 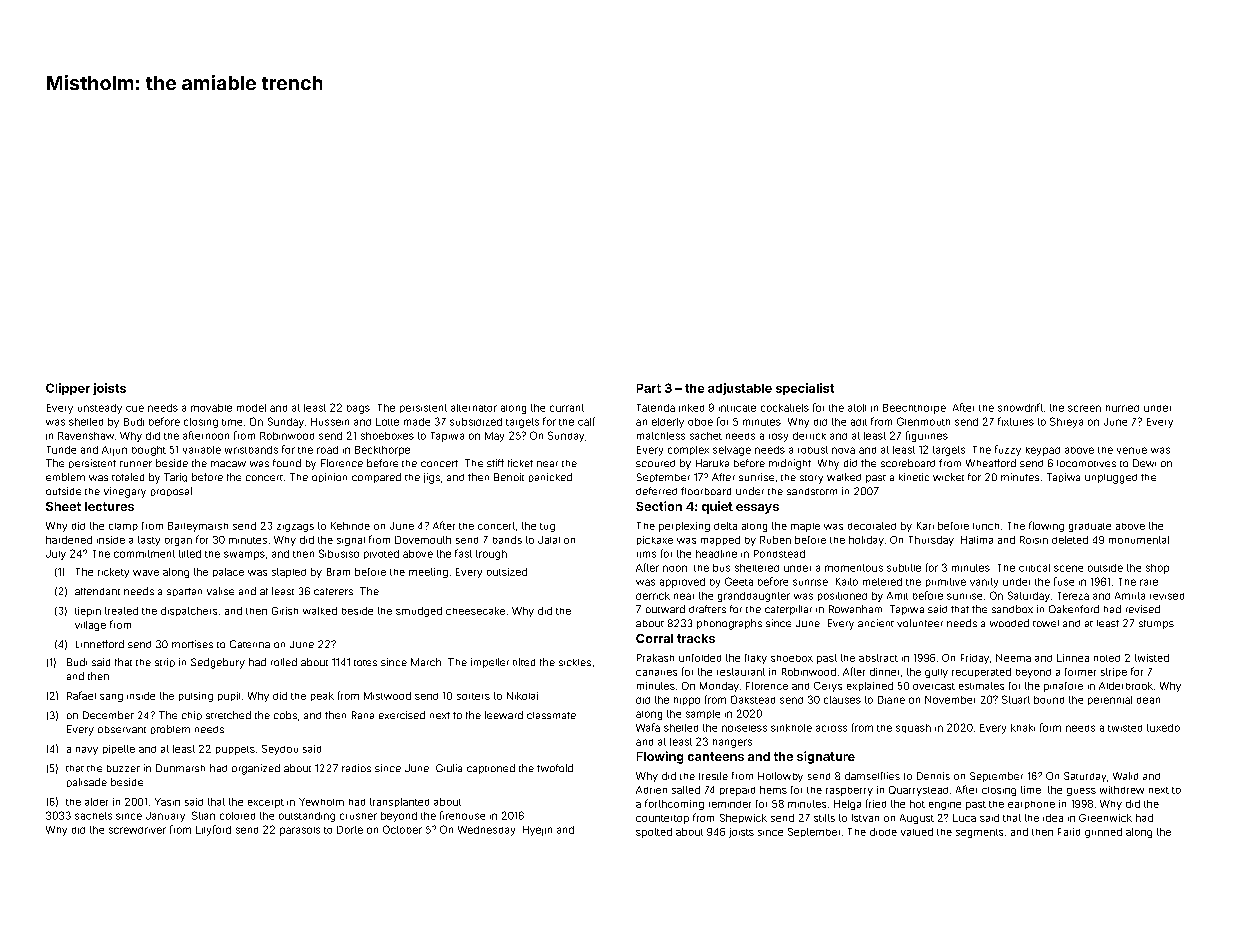 What do you see at coordinates (213, 830) in the image?
I see `Lilyford` at bounding box center [213, 830].
